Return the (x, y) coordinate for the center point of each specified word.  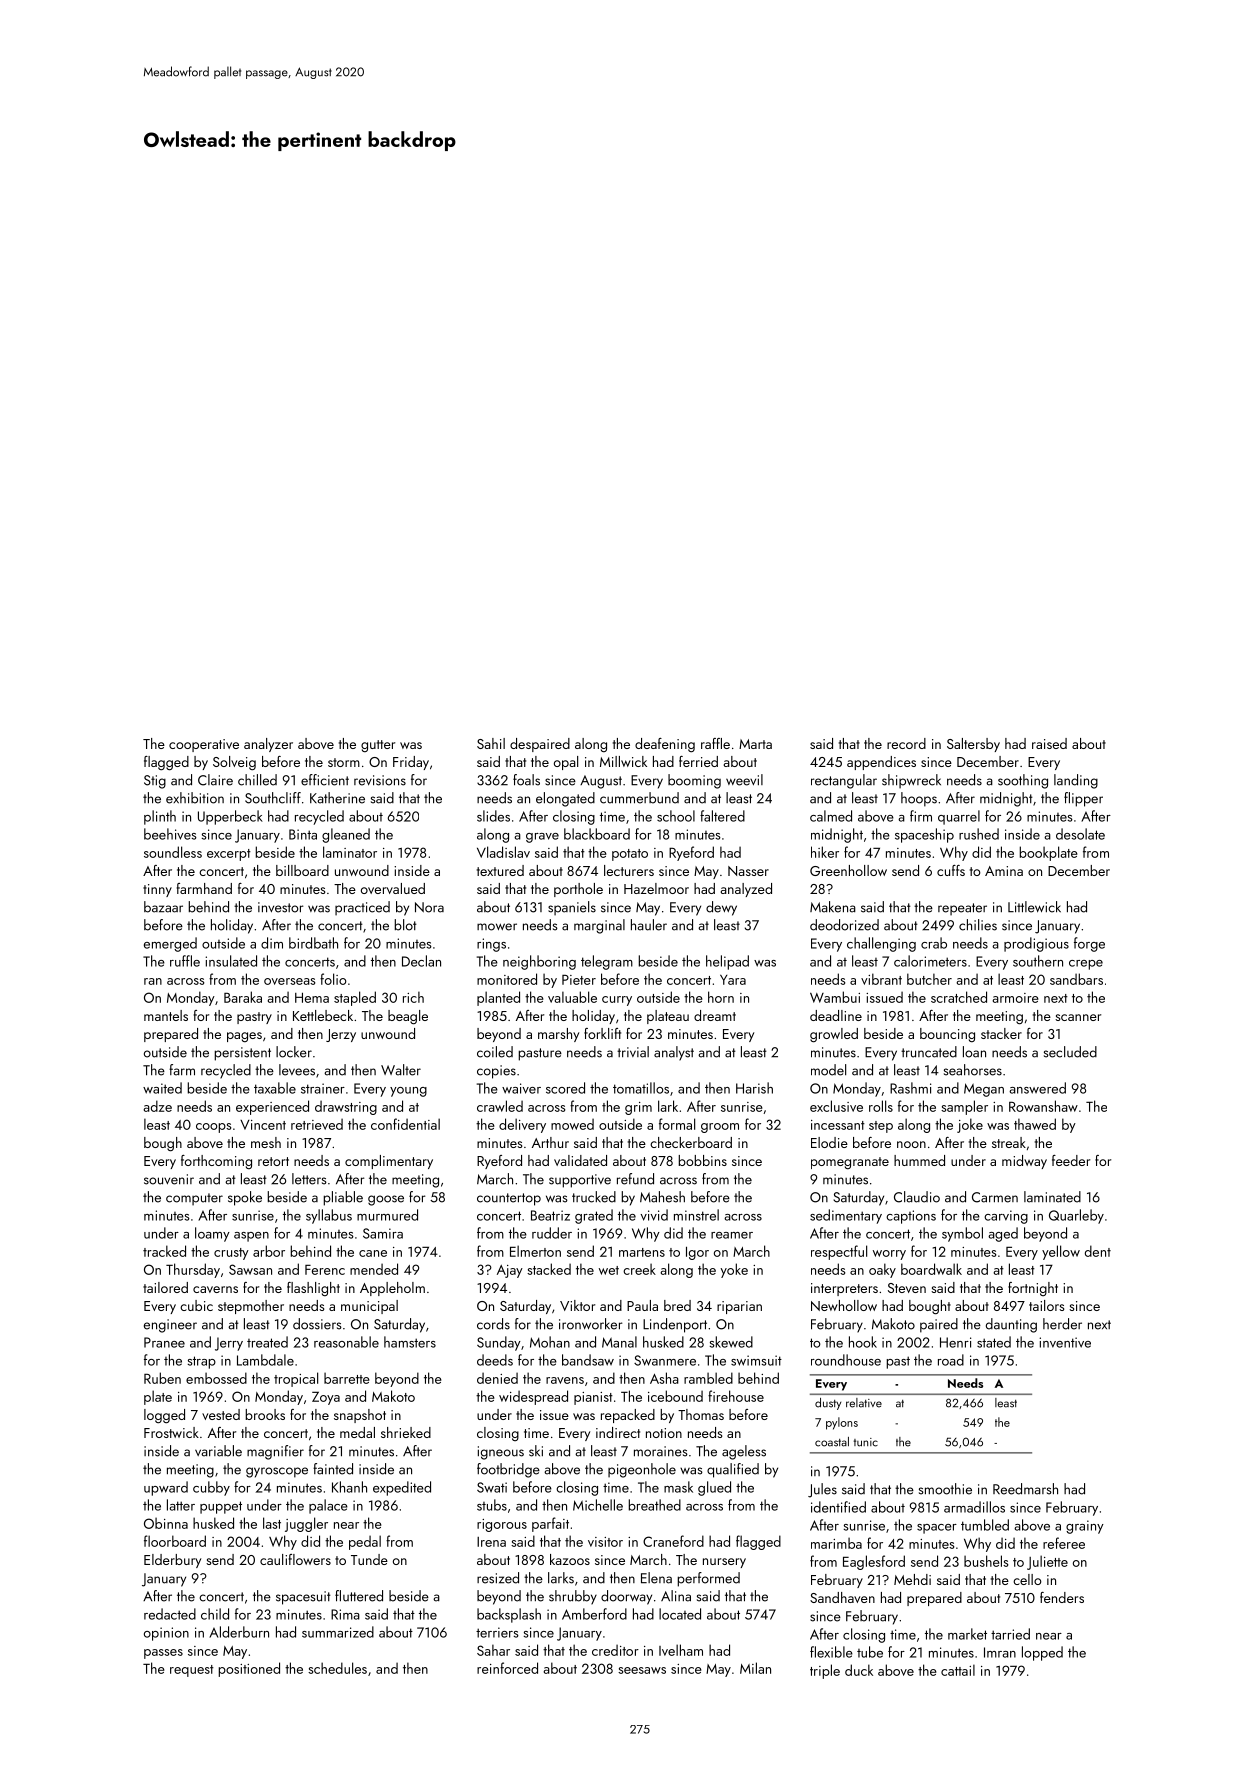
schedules (337, 1668)
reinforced (507, 1668)
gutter (378, 746)
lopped (1042, 1653)
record (906, 743)
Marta (755, 744)
